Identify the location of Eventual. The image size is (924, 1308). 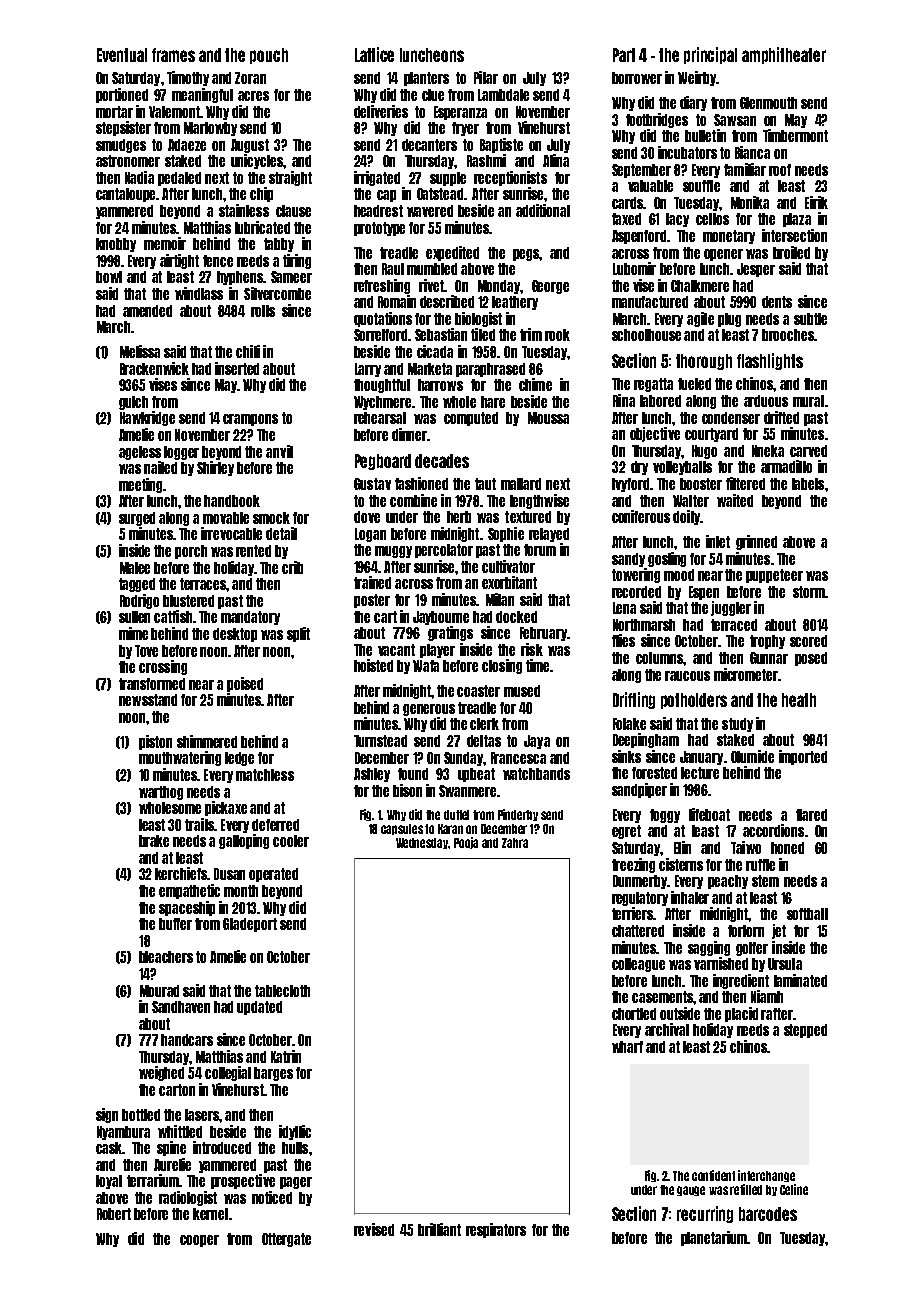
(122, 55).
